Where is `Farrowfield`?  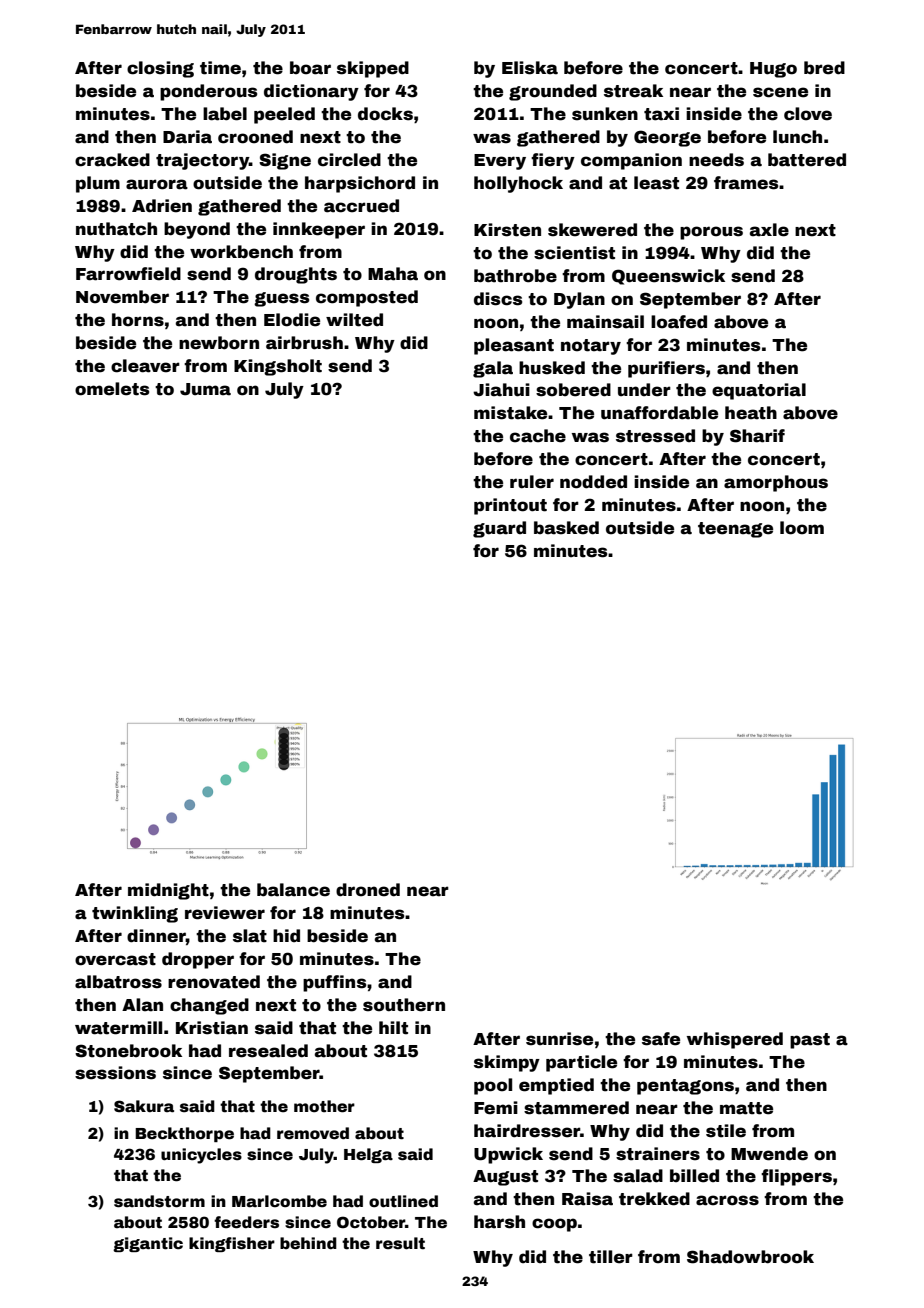 Farrowfield is located at coordinates (128, 274).
